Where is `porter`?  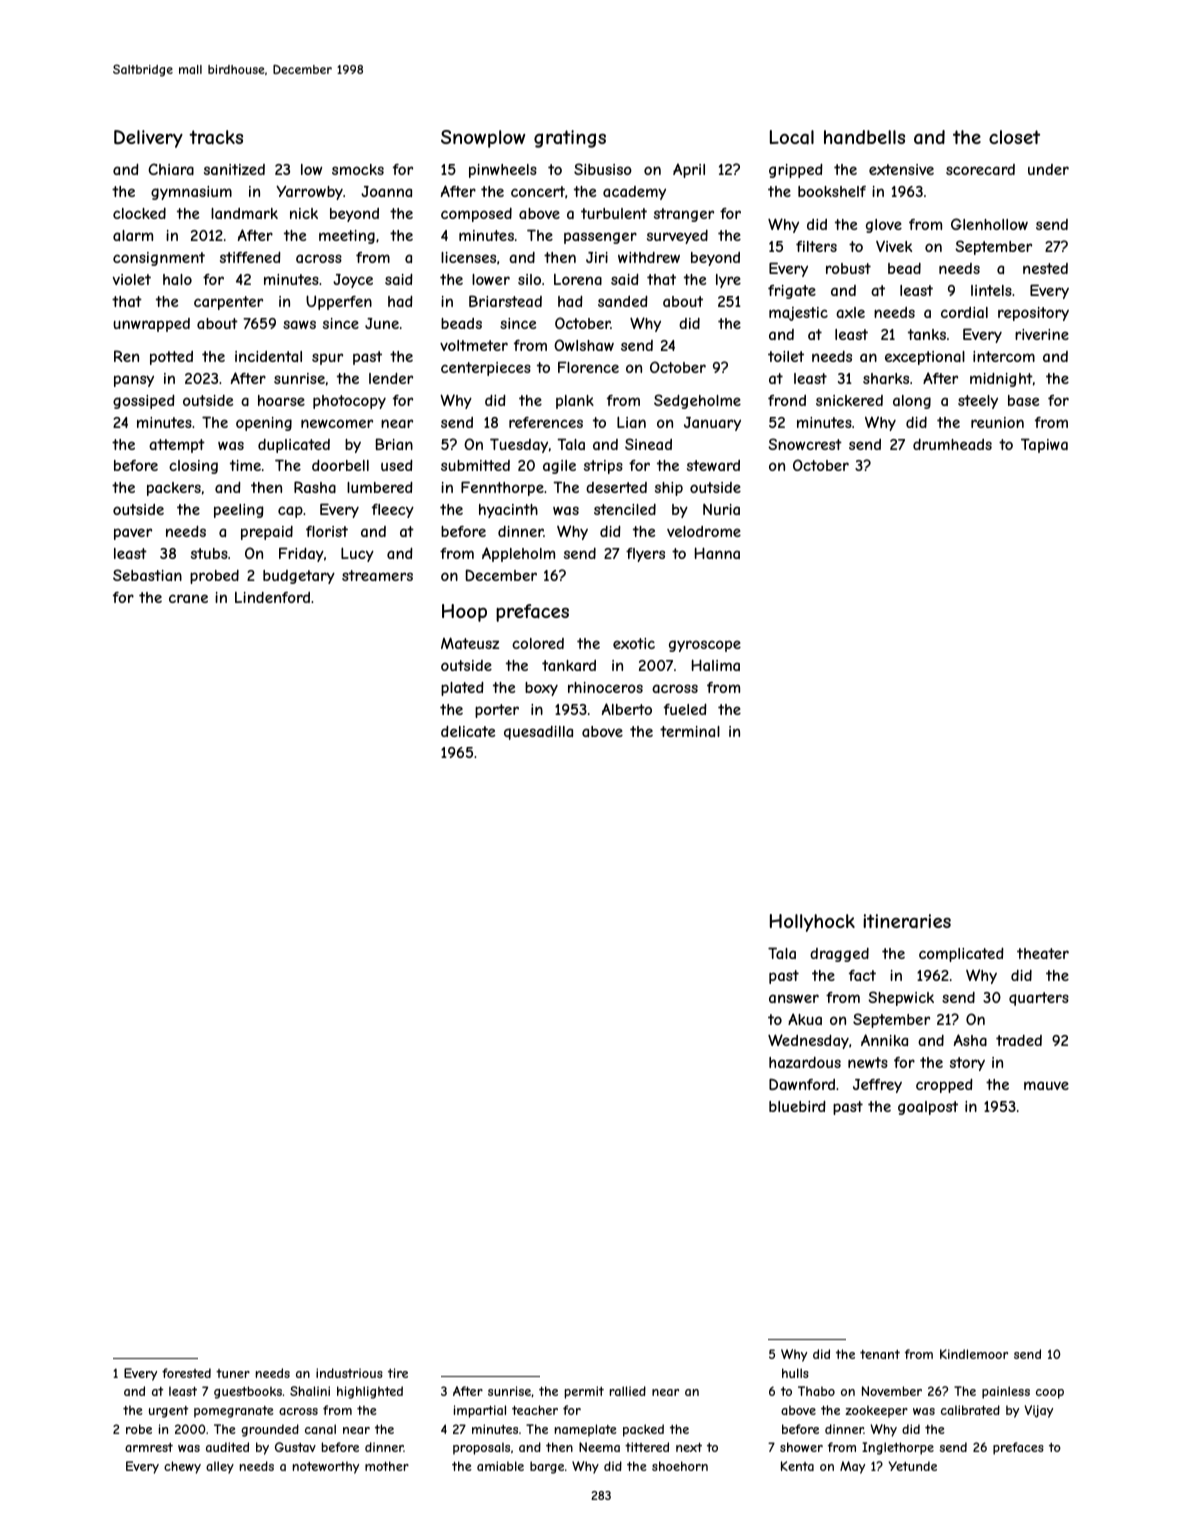
porter is located at coordinates (497, 711).
